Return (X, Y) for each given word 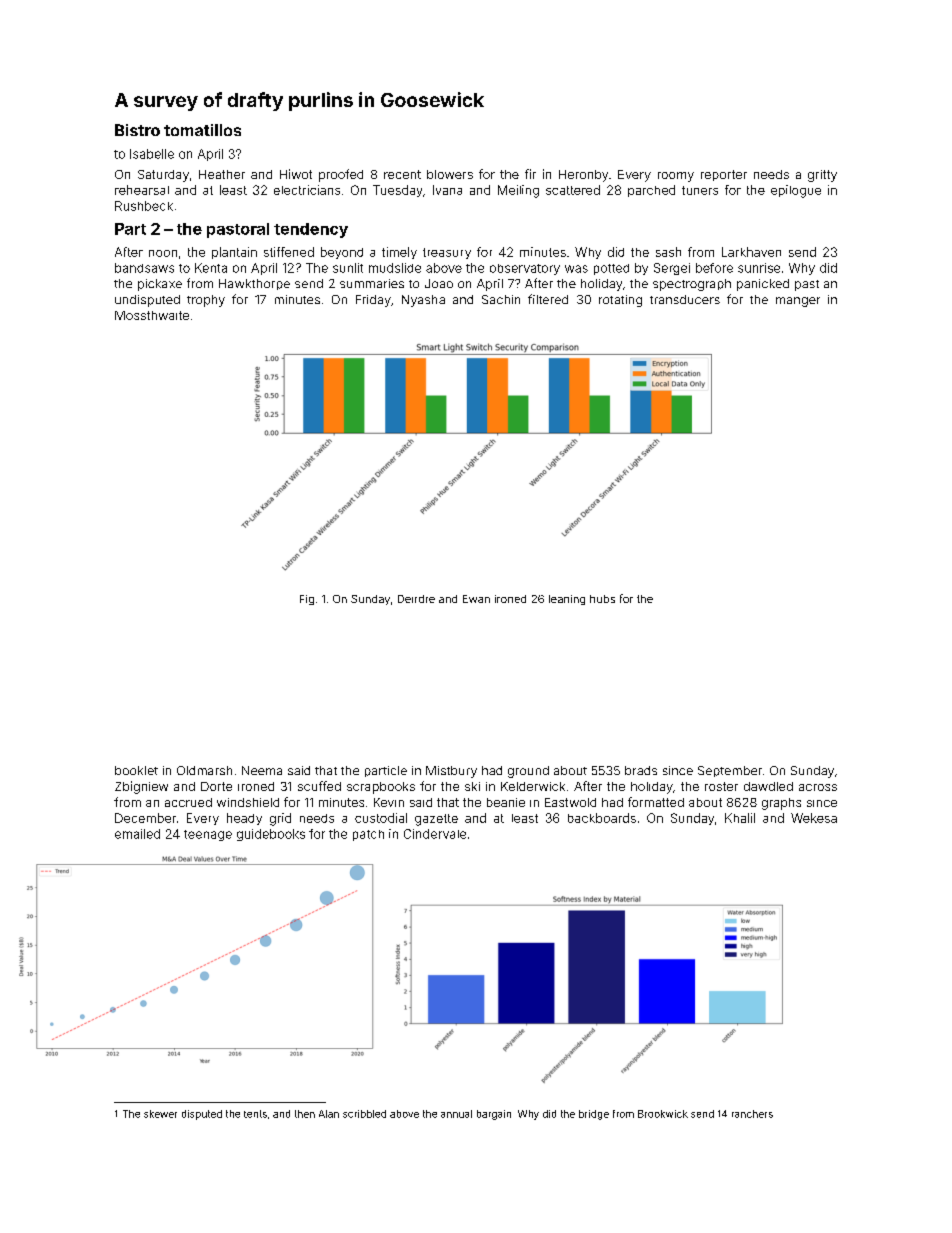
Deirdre (416, 599)
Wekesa (814, 818)
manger (798, 302)
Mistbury (451, 772)
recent (402, 174)
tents (255, 1114)
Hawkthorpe (254, 284)
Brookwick (663, 1114)
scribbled (364, 1114)
